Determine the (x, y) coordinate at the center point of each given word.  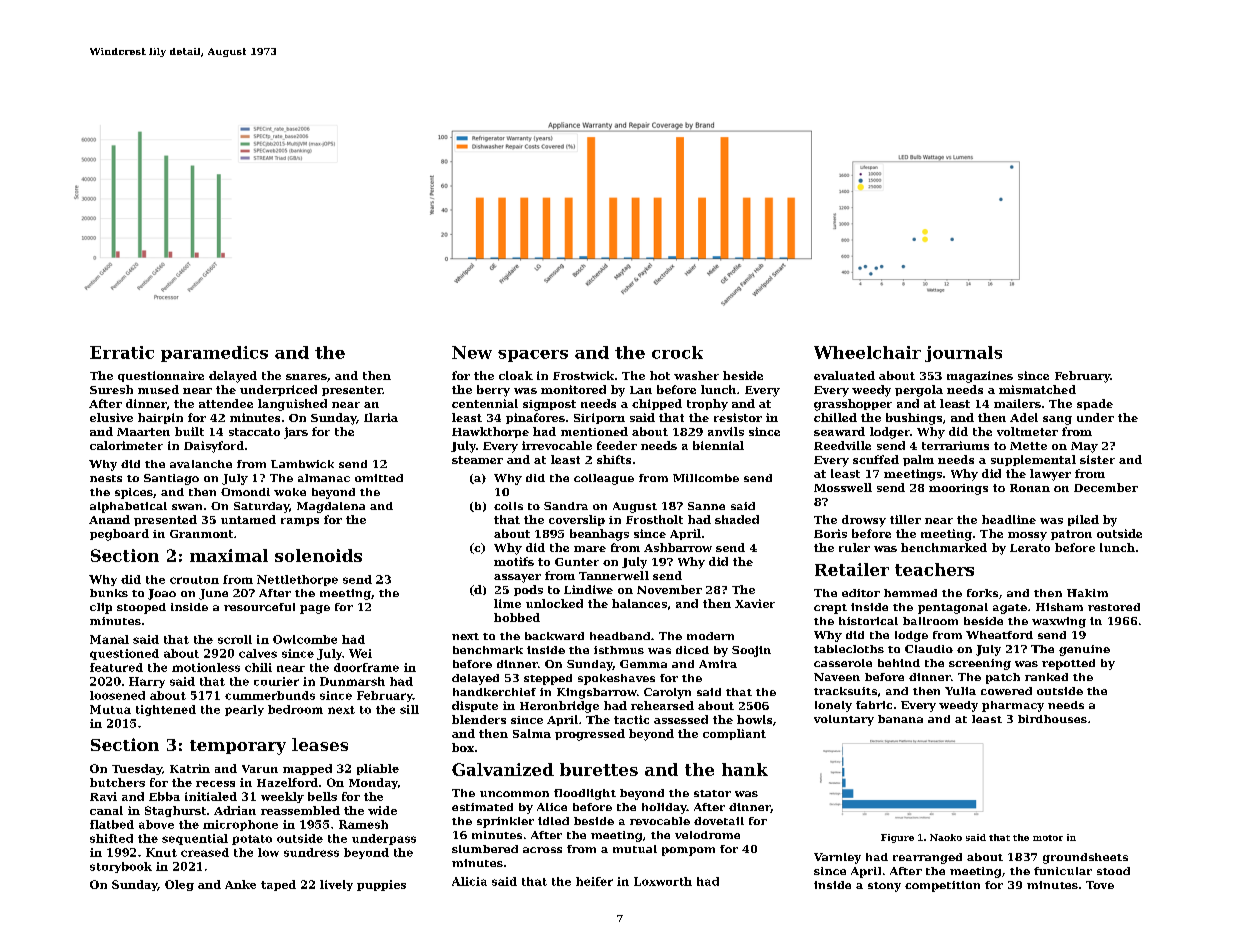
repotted (1068, 664)
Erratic (122, 352)
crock (677, 352)
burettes (599, 769)
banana (900, 719)
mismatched (1037, 389)
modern (710, 636)
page (315, 609)
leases (320, 744)
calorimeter (126, 445)
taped (278, 885)
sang (1057, 420)
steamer (477, 460)
